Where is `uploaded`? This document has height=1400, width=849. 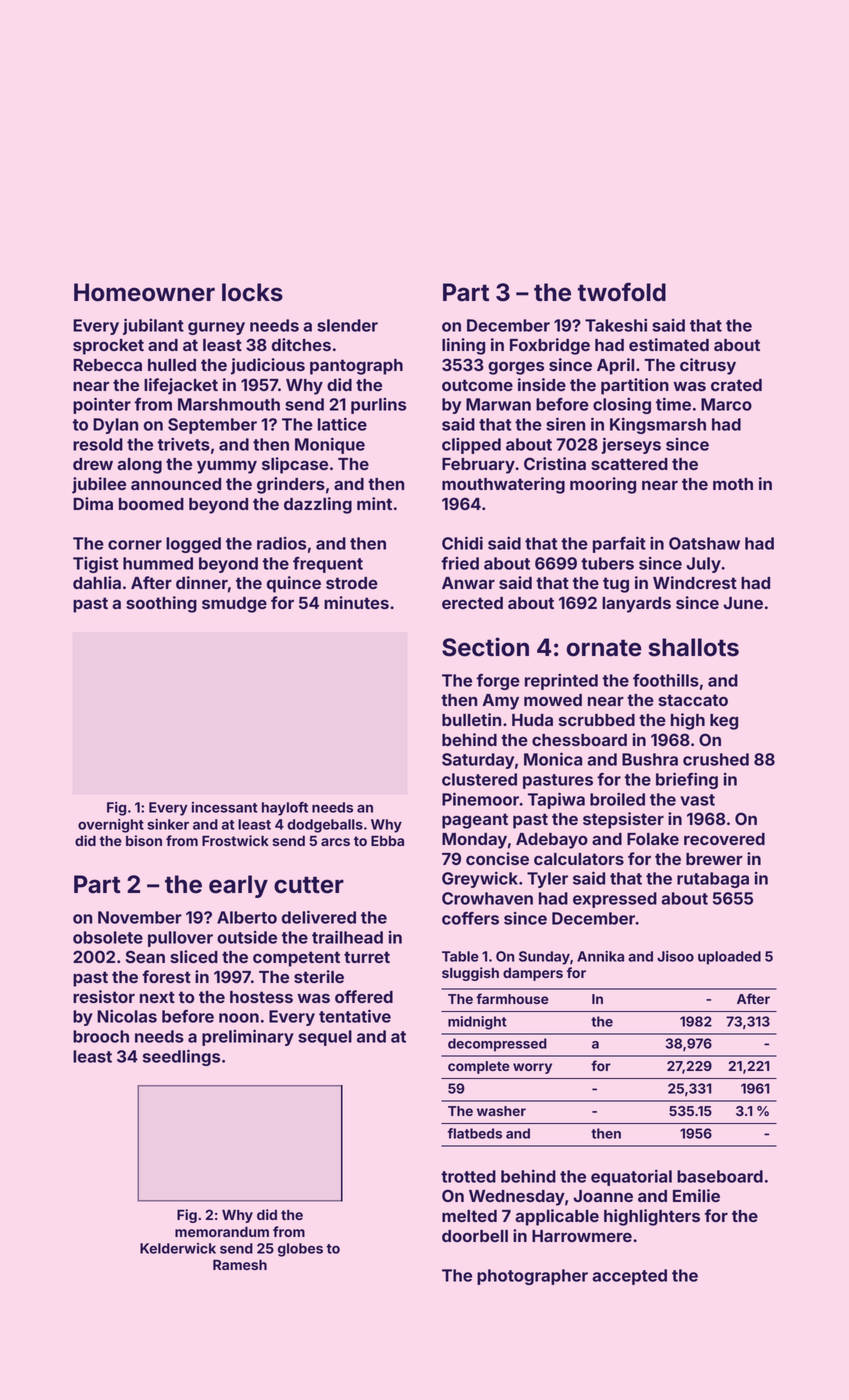
uploaded is located at coordinates (729, 958).
